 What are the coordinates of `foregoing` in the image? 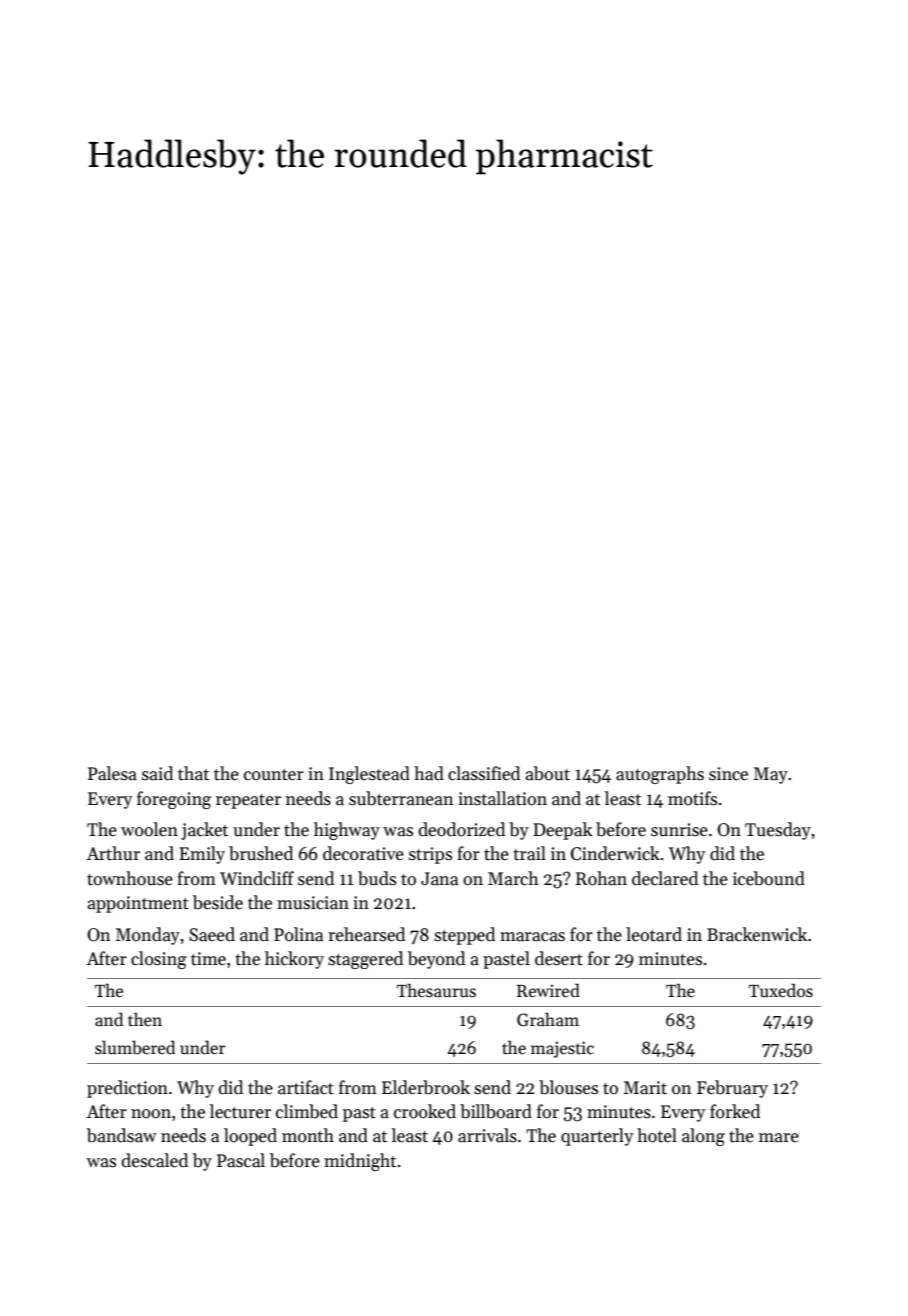 It's located at (174, 800).
